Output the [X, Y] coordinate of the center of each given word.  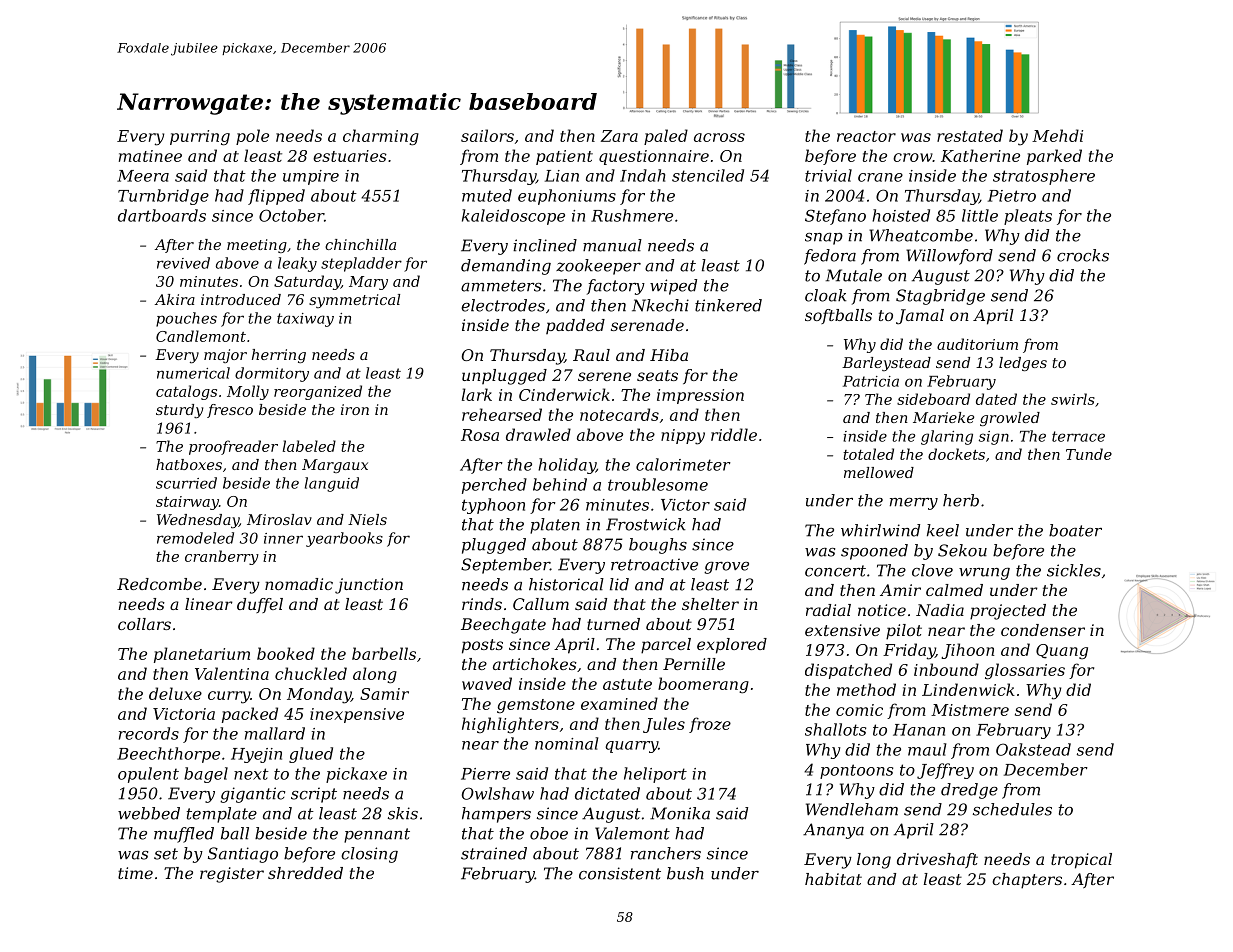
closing [369, 855]
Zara [619, 136]
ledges [1023, 364]
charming [381, 137]
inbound [946, 669]
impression [700, 396]
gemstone [536, 706]
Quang [1062, 651]
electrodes [503, 305]
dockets [956, 454]
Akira [175, 299]
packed [250, 715]
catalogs [186, 392]
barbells [384, 653]
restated [970, 135]
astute [627, 684]
